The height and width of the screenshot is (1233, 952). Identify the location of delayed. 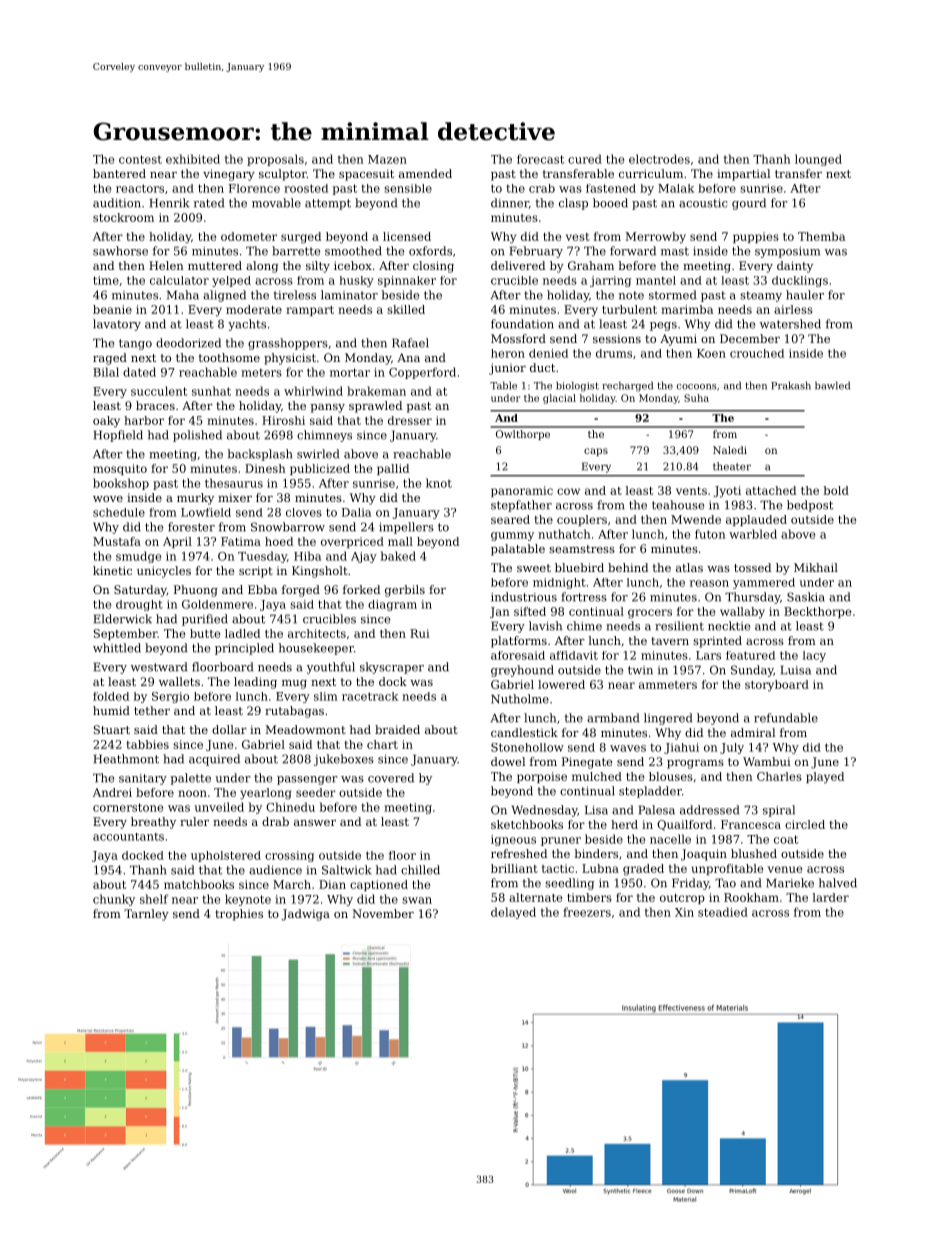
(513, 913).
